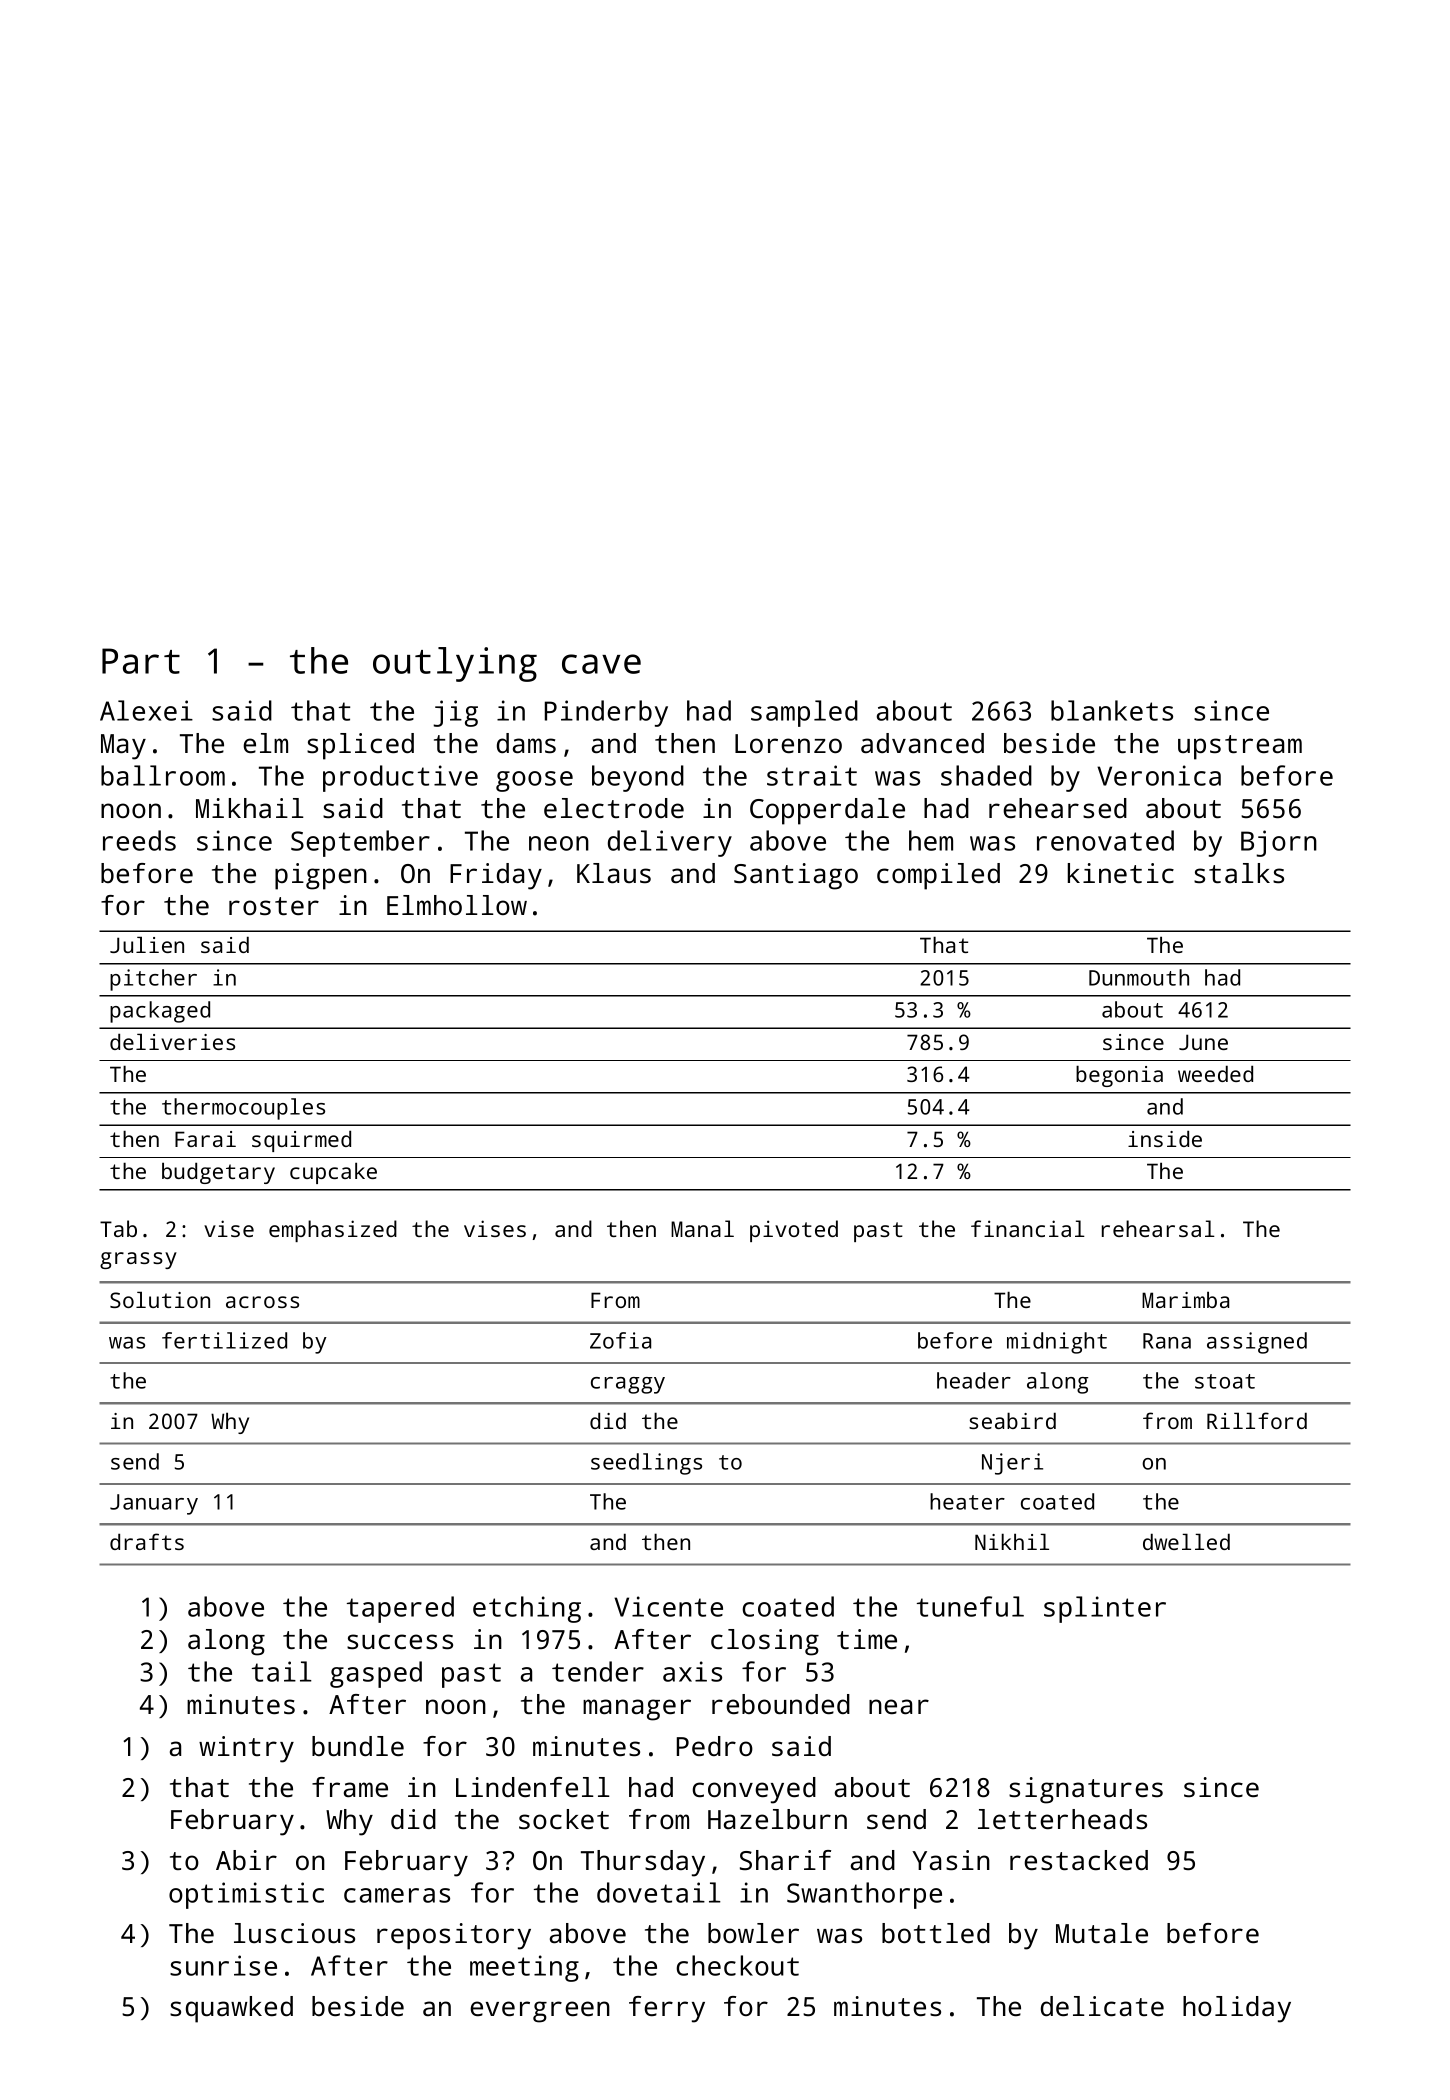  Describe the element at coordinates (1012, 1464) in the image. I see `Njeri` at that location.
